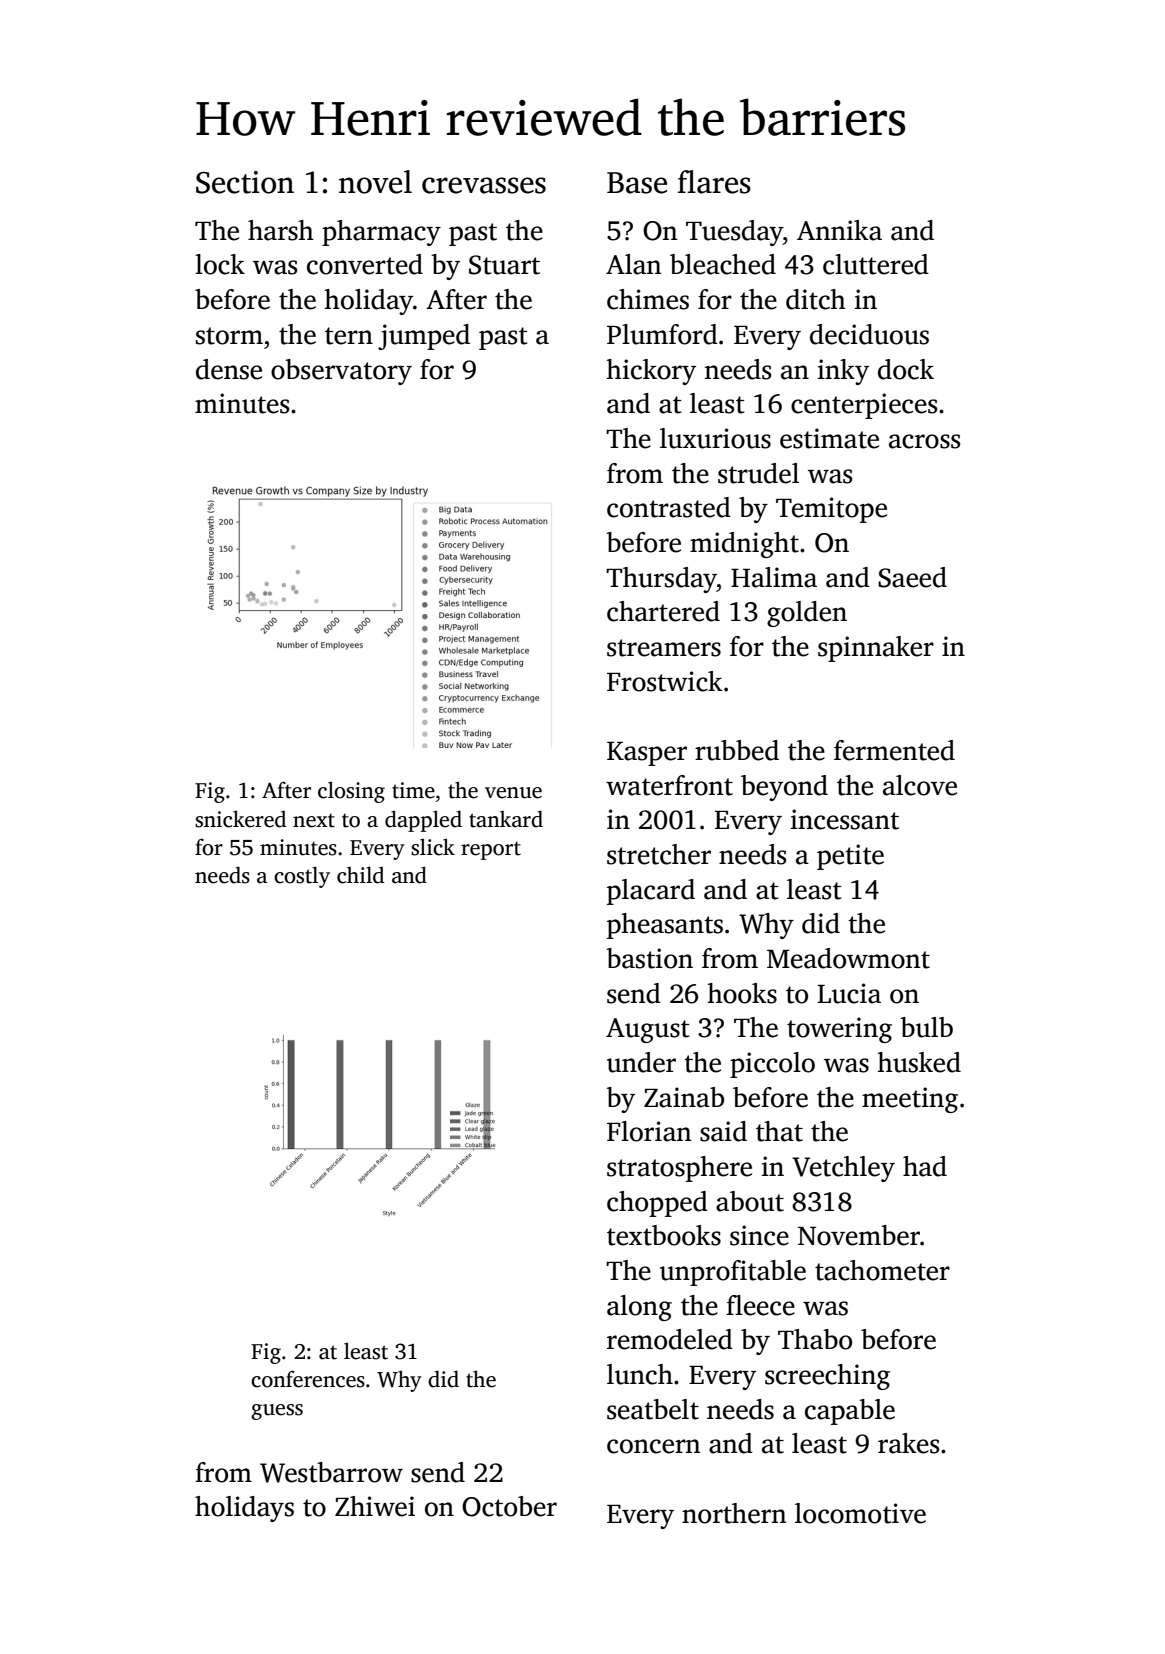 This document has height=1654, width=1165. Describe the element at coordinates (302, 877) in the document. I see `costly` at that location.
